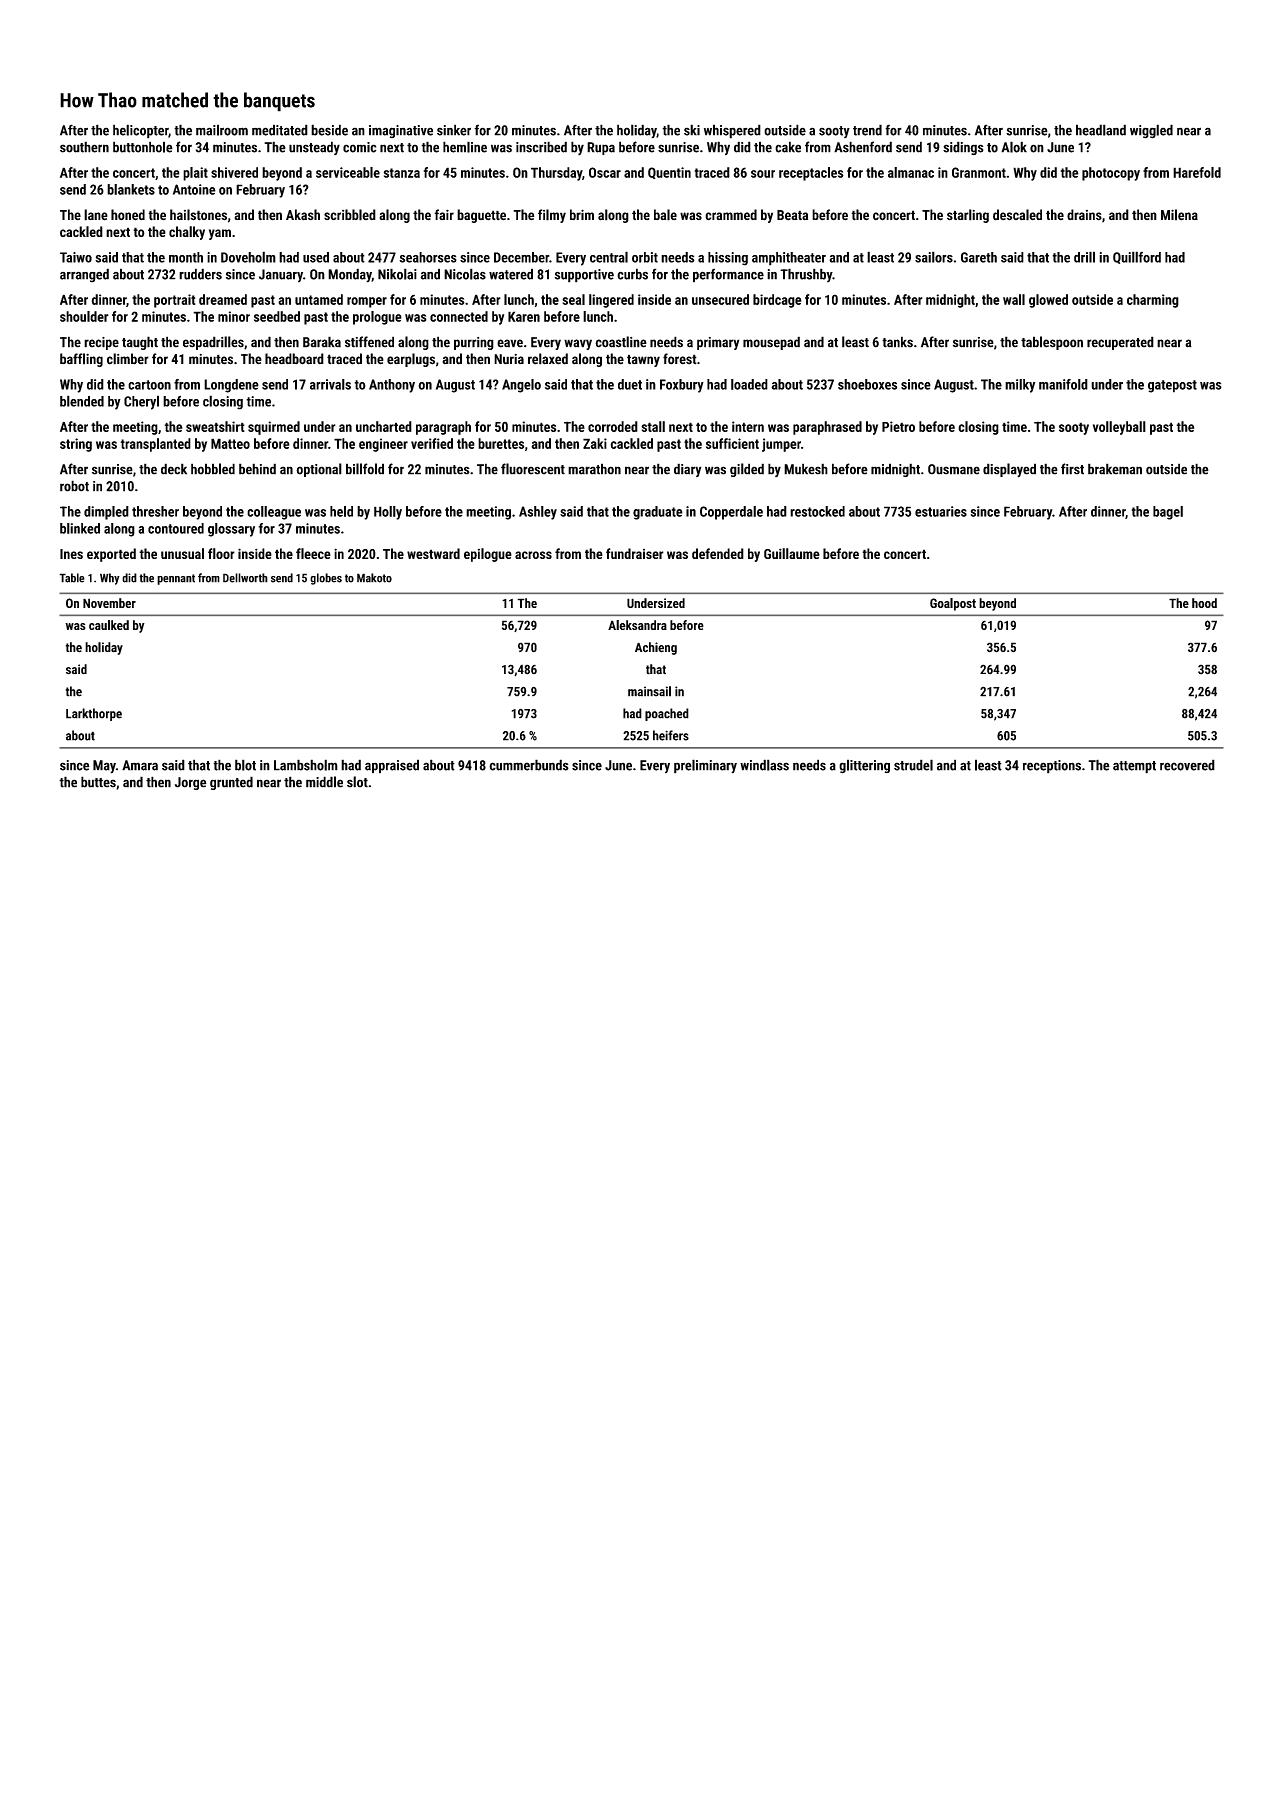 This document has height=1814, width=1283. What do you see at coordinates (1168, 513) in the document?
I see `bagel` at bounding box center [1168, 513].
